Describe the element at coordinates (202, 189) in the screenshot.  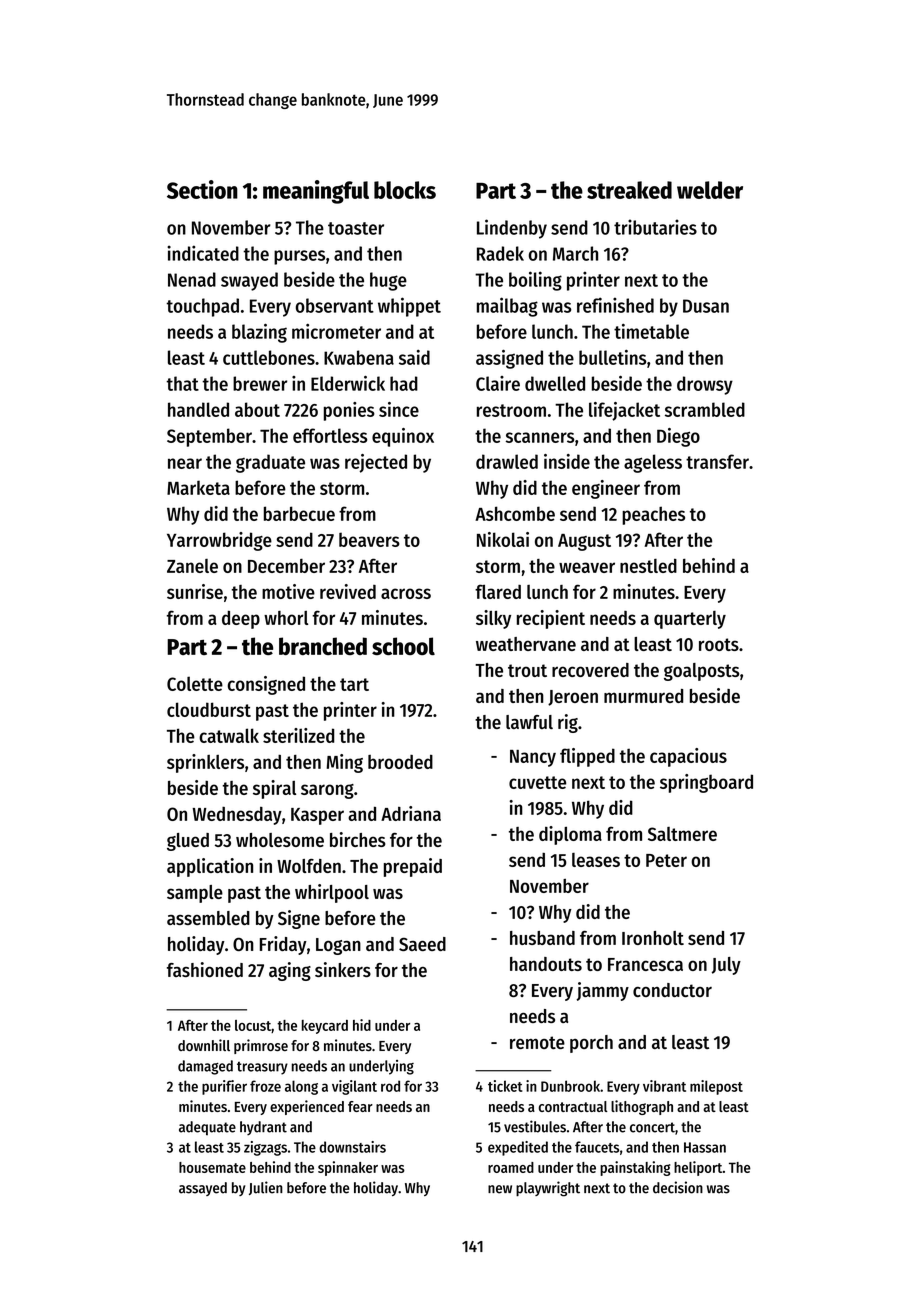
I see `Section` at that location.
